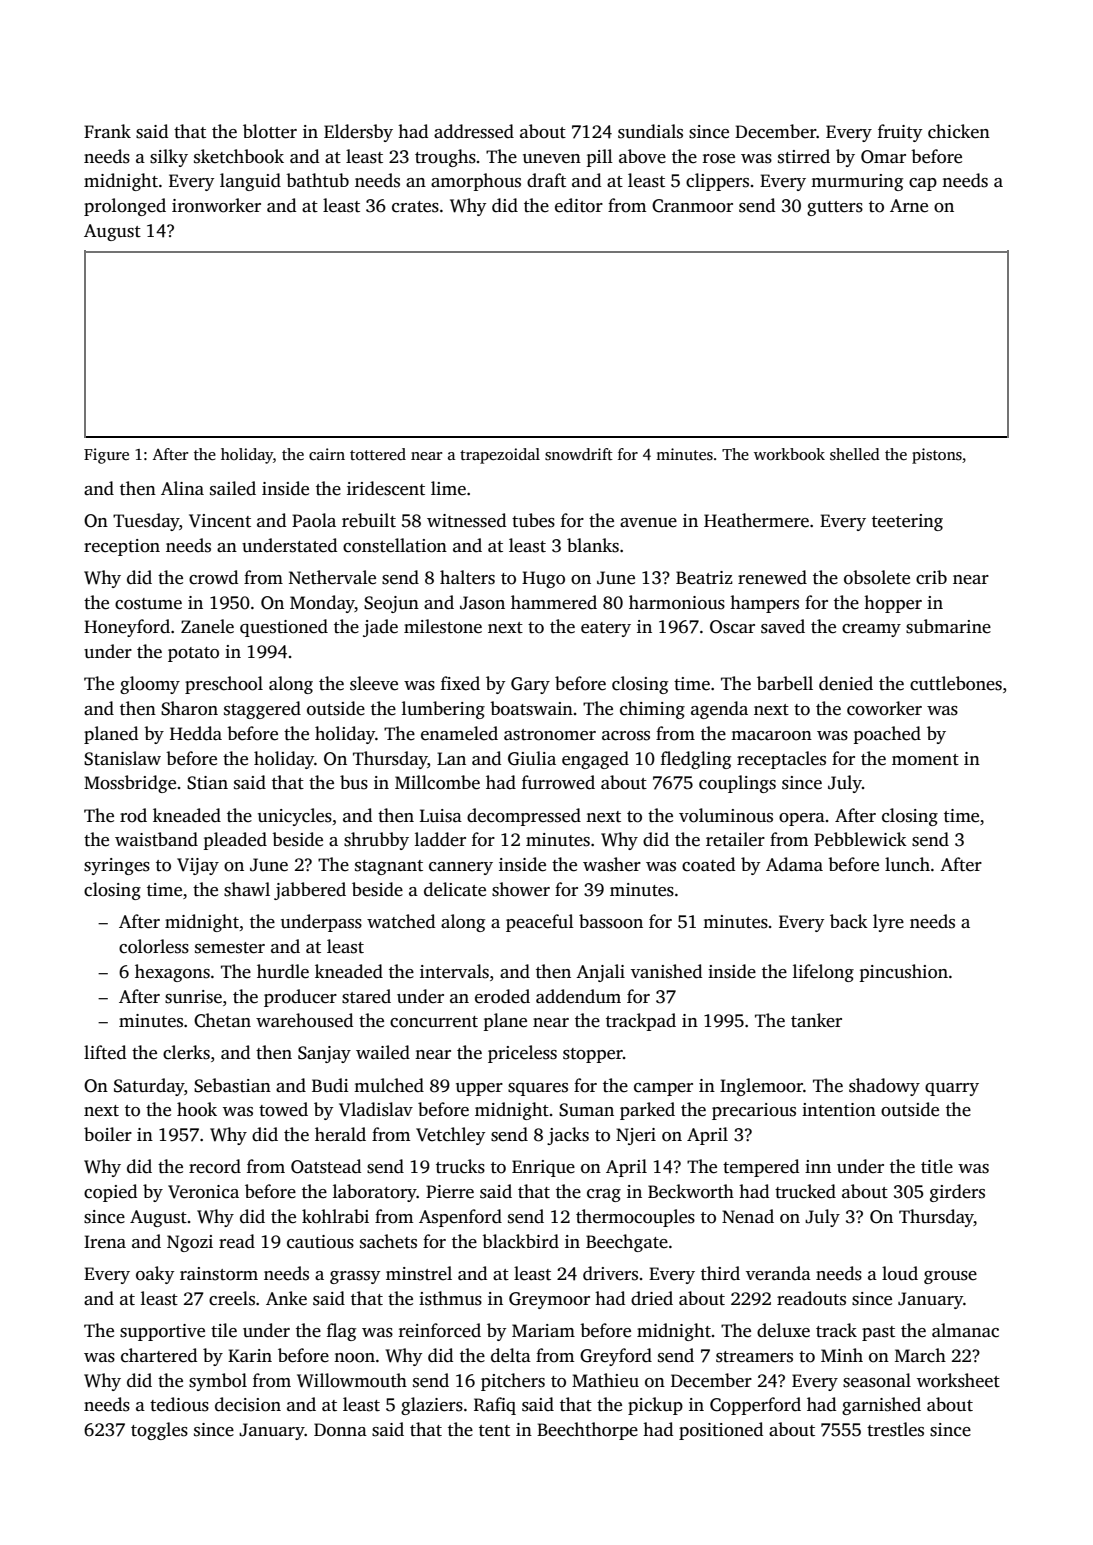  I want to click on toggles, so click(159, 1431).
